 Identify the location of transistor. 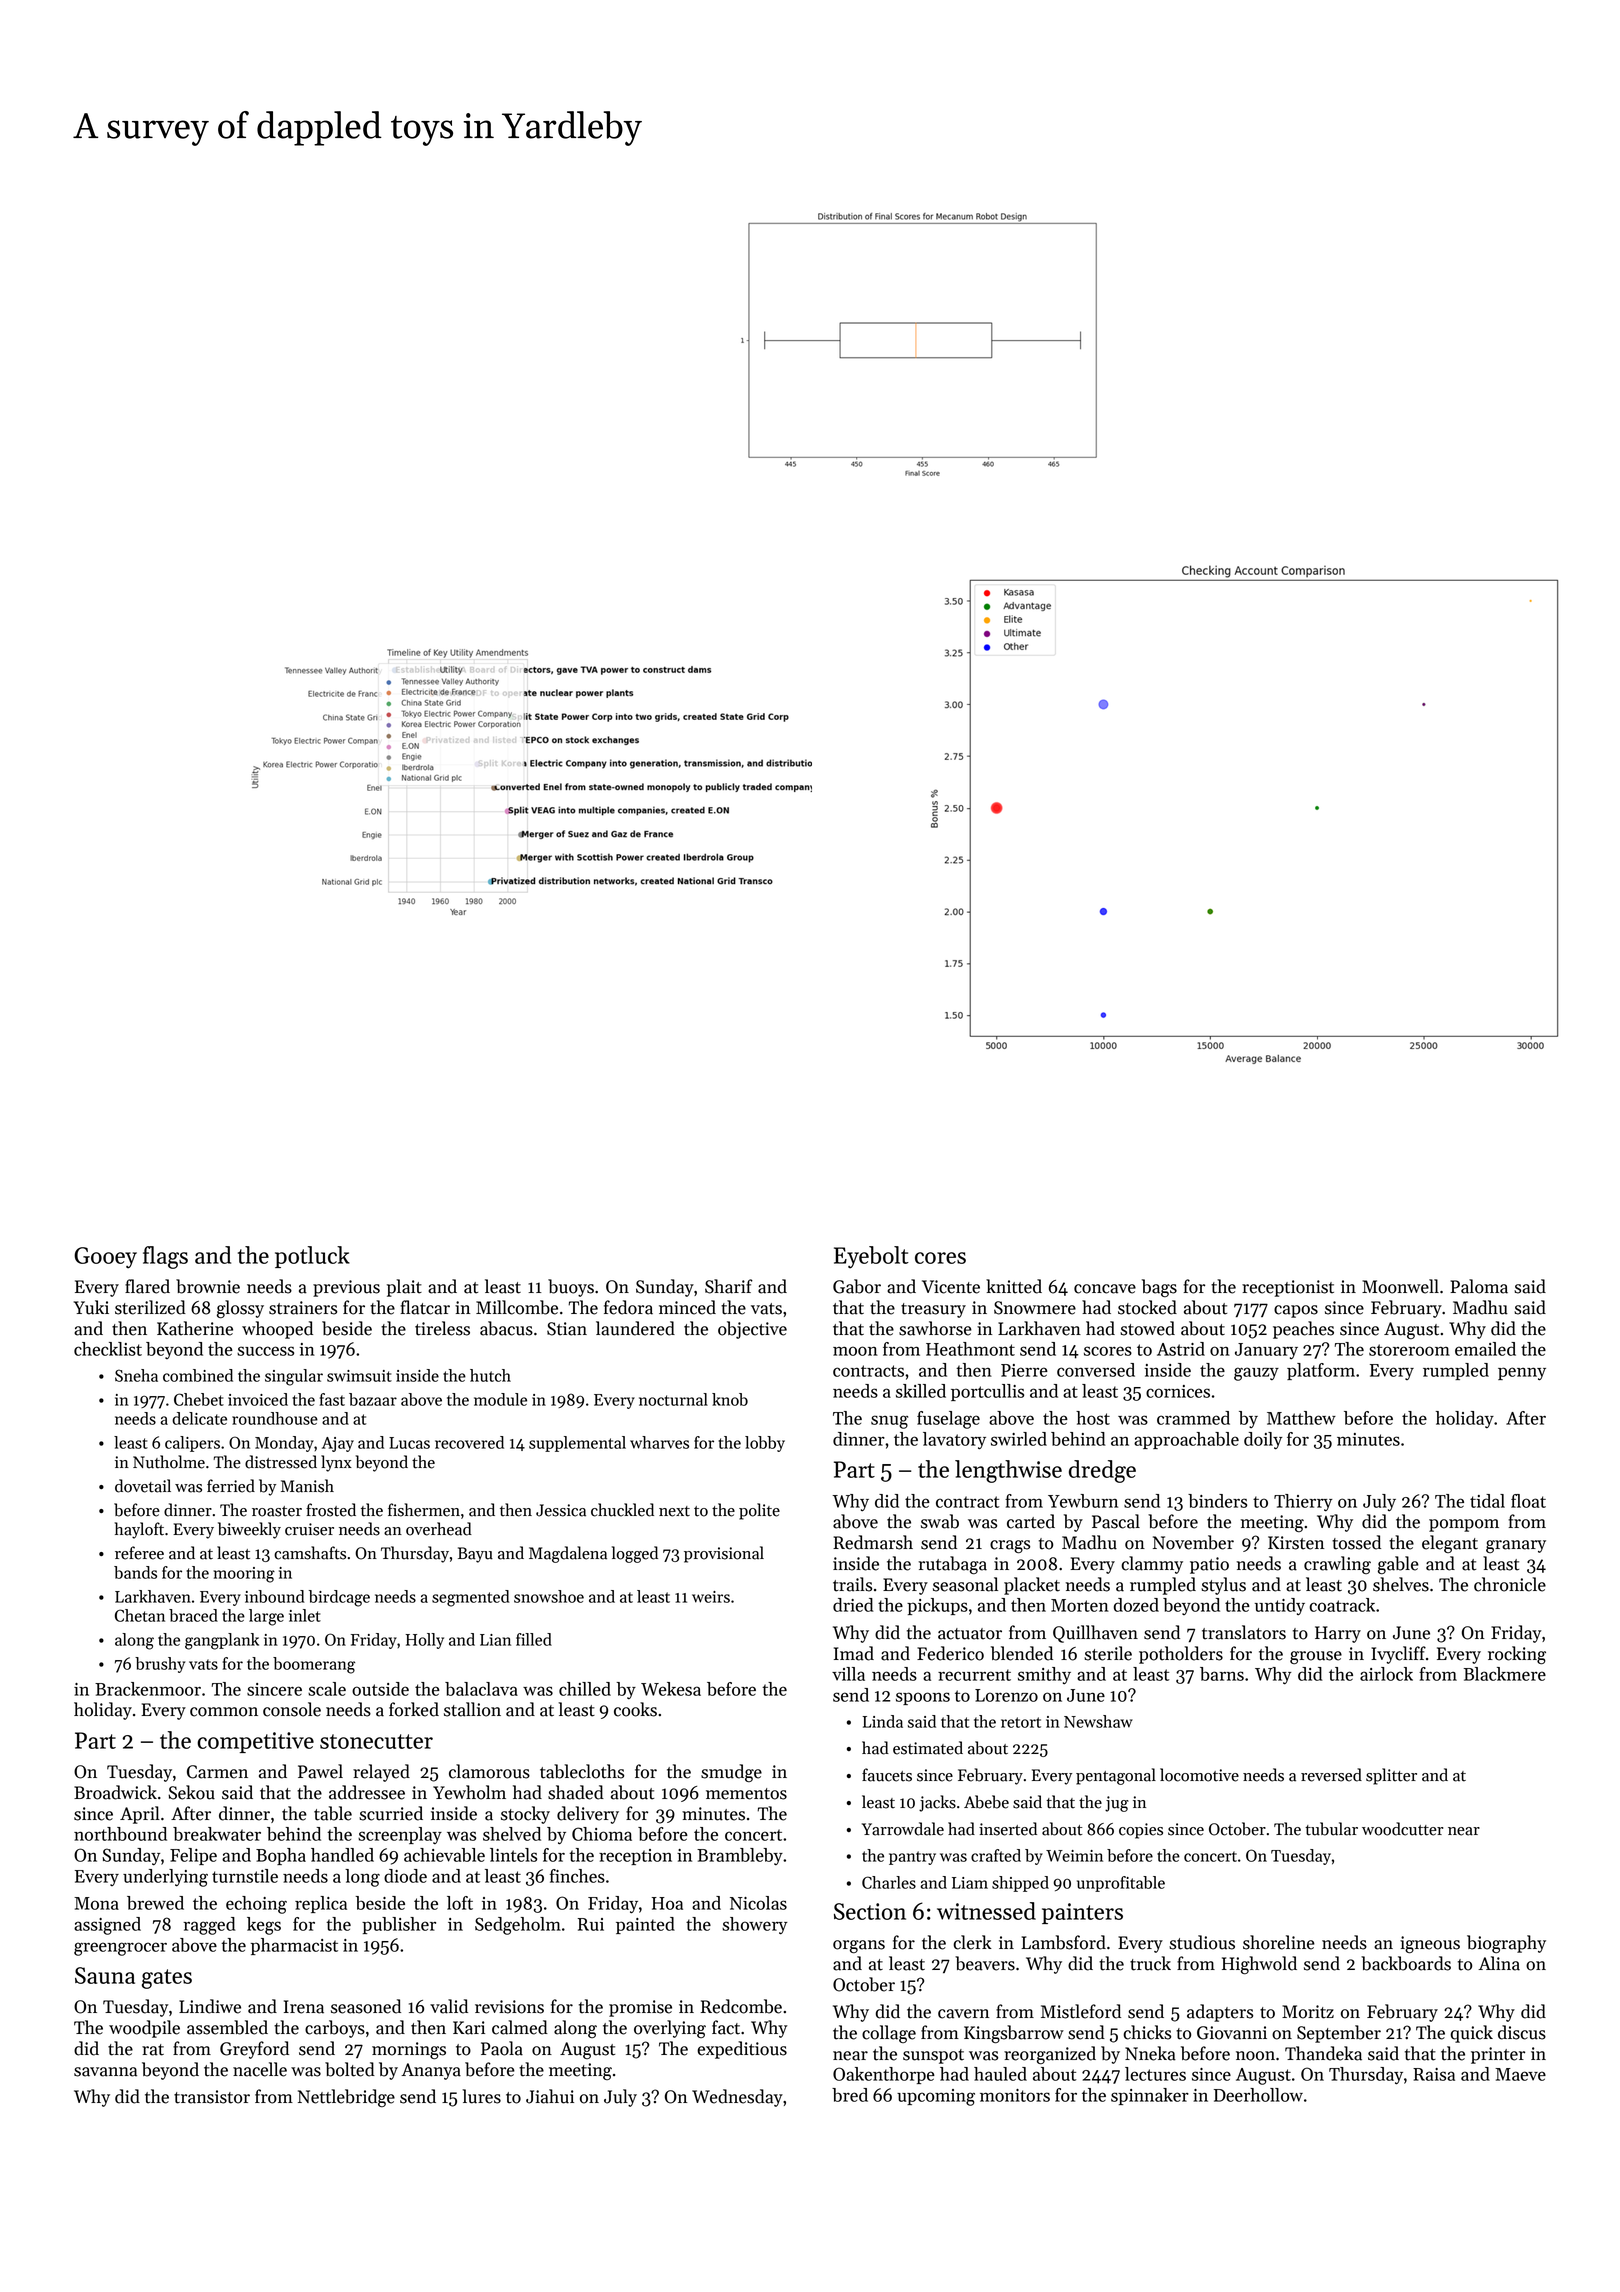
(212, 2097).
